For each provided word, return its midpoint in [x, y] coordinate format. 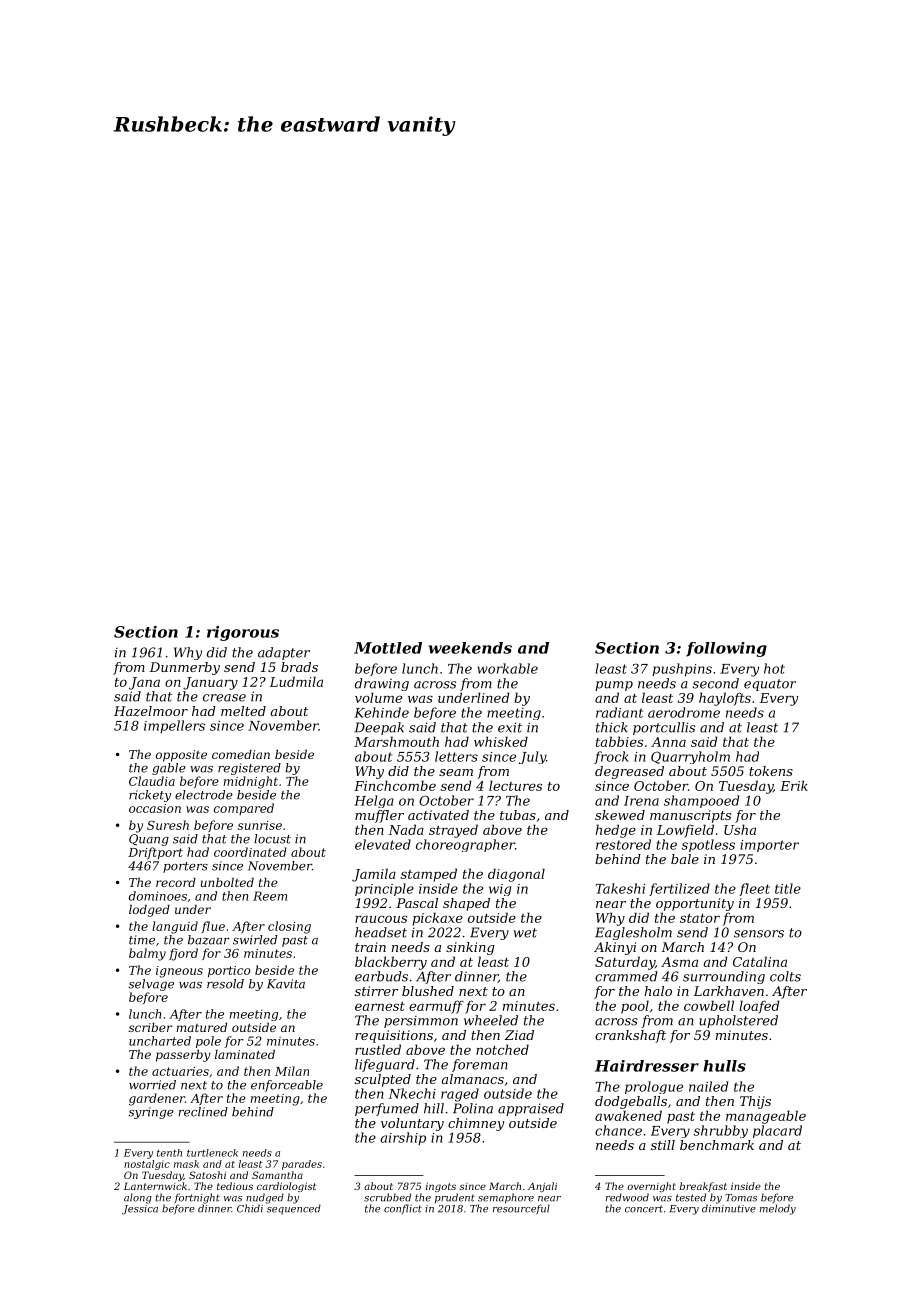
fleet [754, 889]
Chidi [250, 1208]
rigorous [243, 633]
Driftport [155, 853]
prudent [455, 1198]
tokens [771, 771]
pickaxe [438, 919]
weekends [470, 648]
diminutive [729, 1208]
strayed [453, 831]
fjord [183, 954]
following [726, 649]
